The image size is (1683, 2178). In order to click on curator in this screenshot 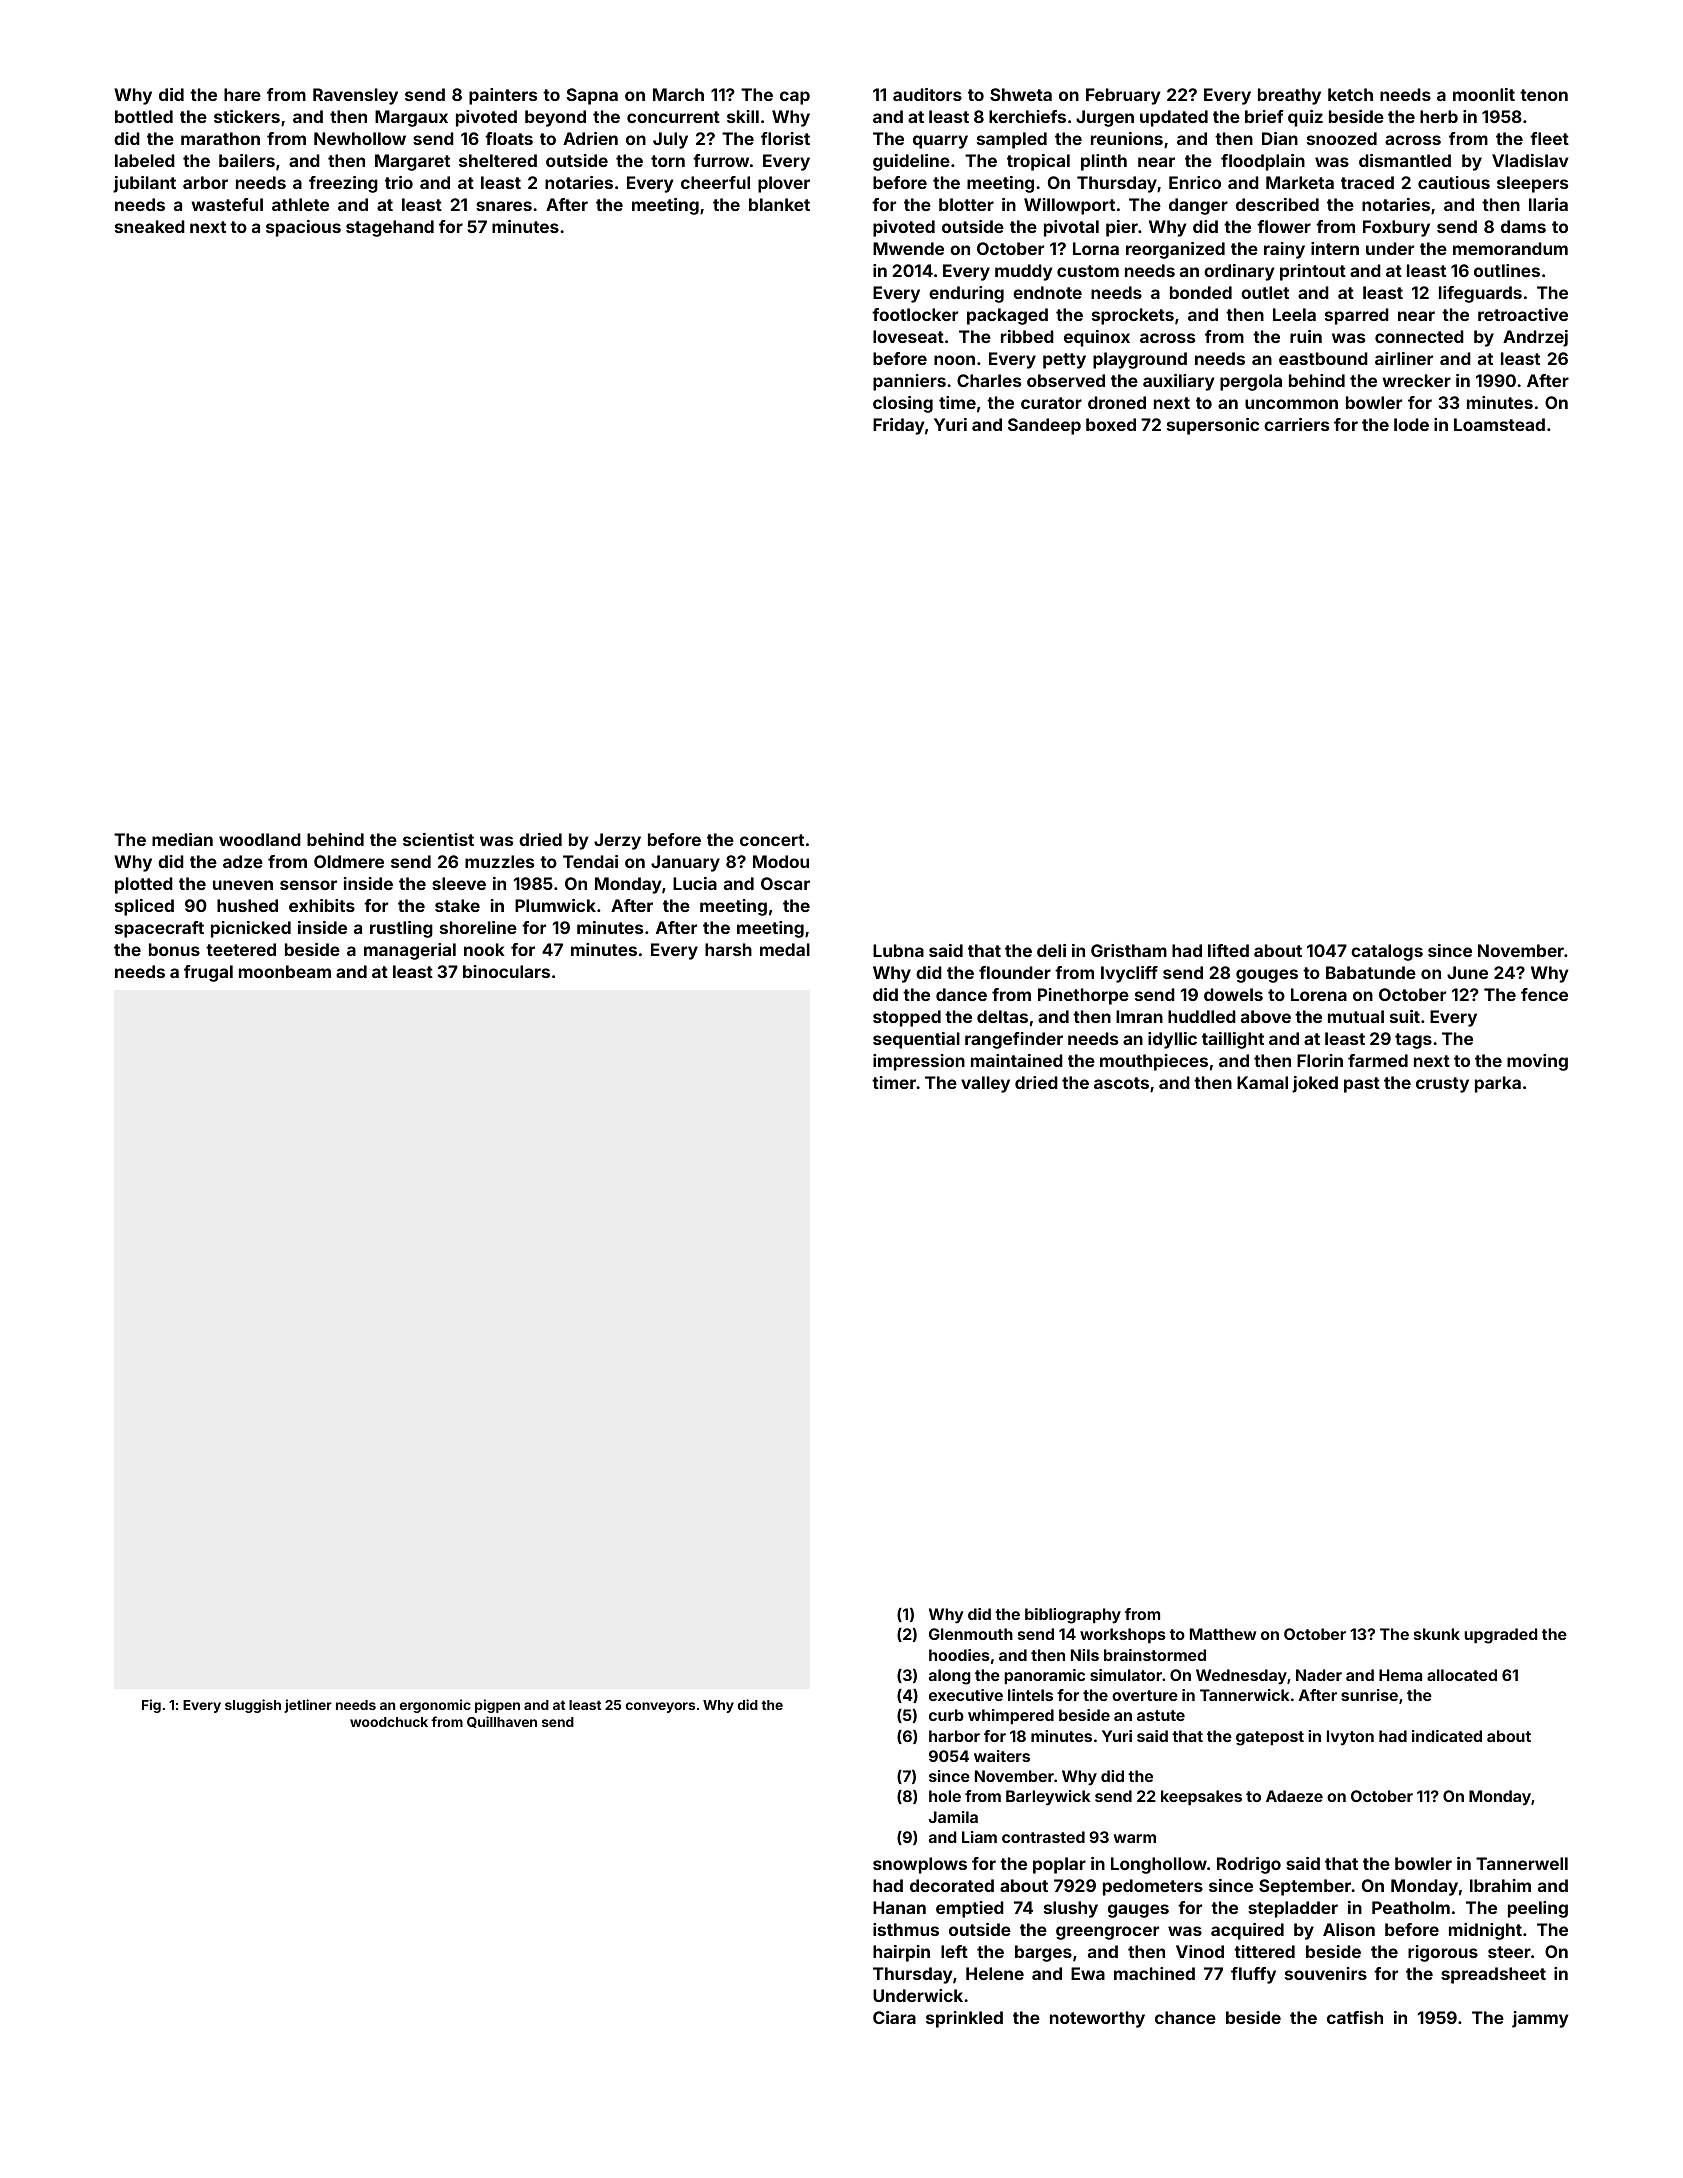, I will do `click(1051, 403)`.
